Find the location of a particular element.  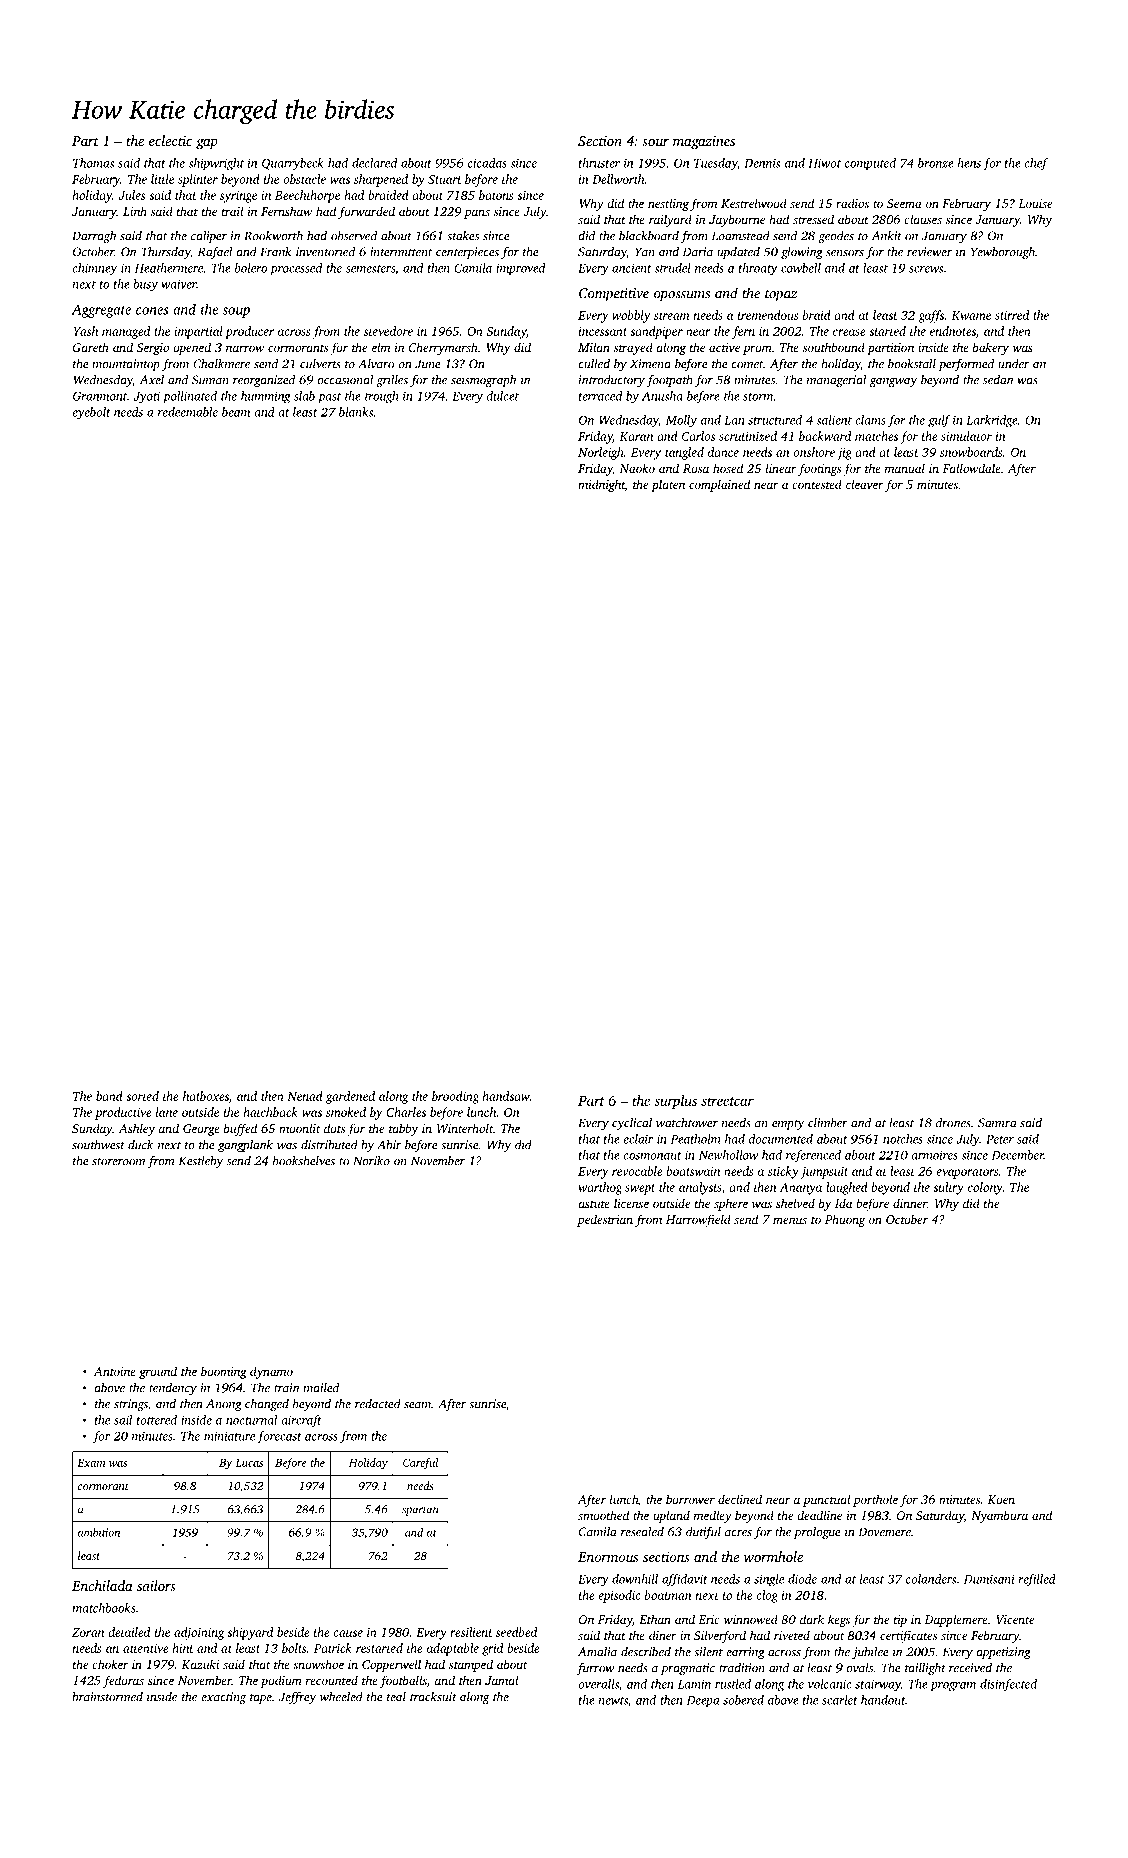

streetcar is located at coordinates (727, 1101).
